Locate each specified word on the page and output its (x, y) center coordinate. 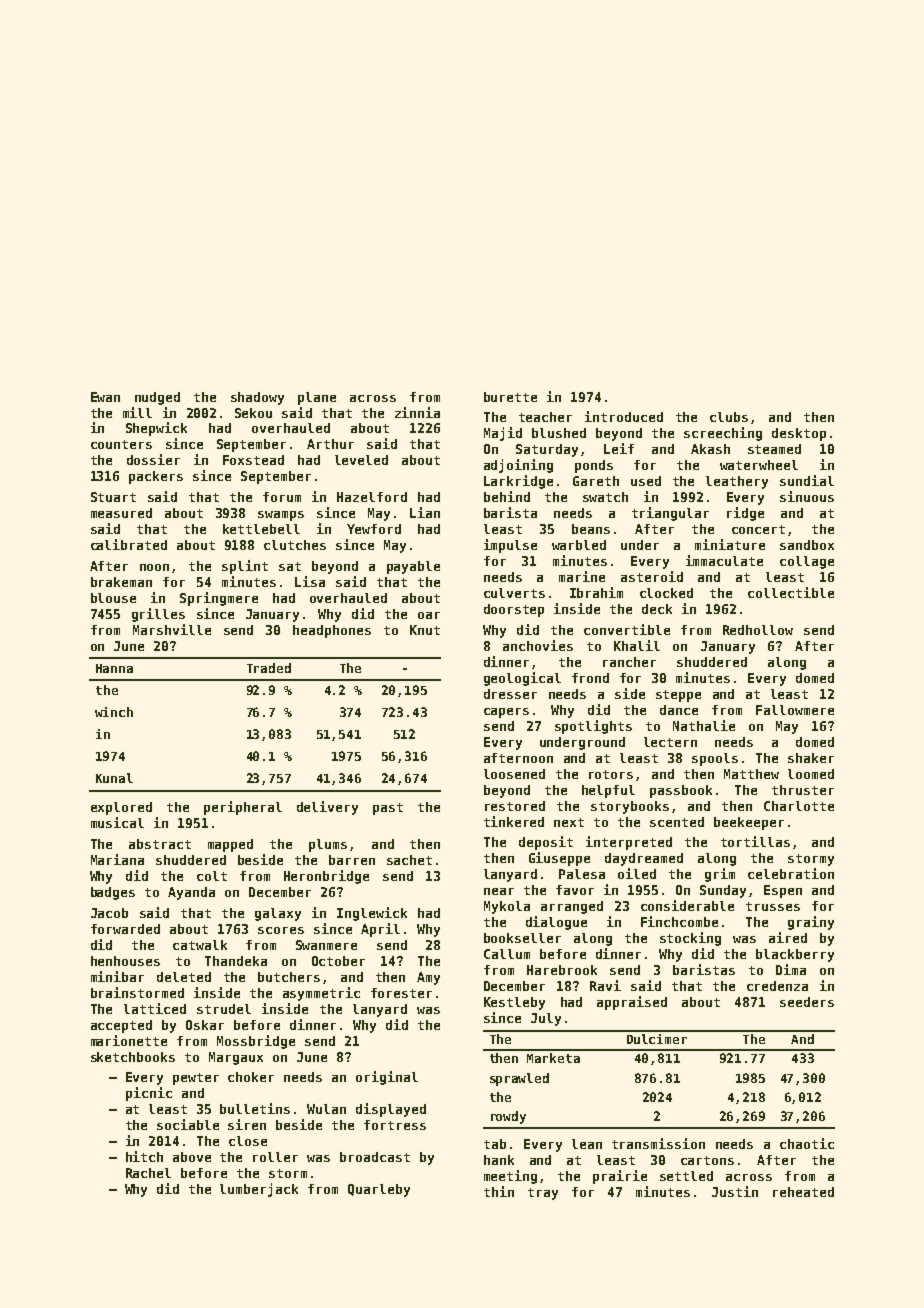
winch (114, 712)
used (646, 481)
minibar (117, 976)
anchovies (538, 645)
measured (121, 513)
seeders (807, 1002)
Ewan (105, 397)
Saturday (547, 450)
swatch (605, 497)
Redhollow (758, 630)
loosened (514, 774)
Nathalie (704, 725)
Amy (428, 978)
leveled (361, 460)
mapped (230, 845)
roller (275, 1157)
